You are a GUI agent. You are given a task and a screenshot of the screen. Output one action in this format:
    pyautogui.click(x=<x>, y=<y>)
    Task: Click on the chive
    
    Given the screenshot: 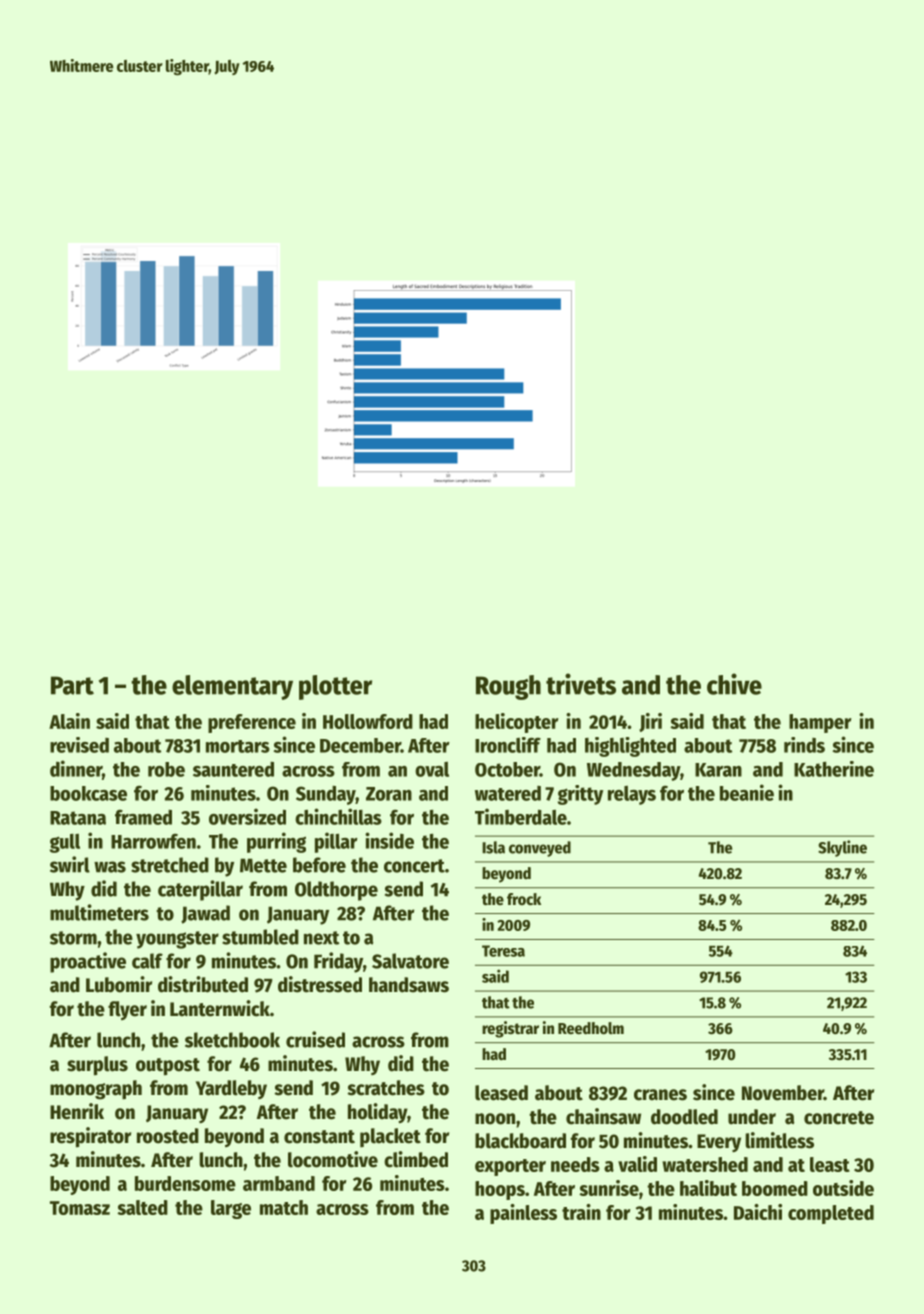 What is the action you would take?
    pyautogui.click(x=734, y=684)
